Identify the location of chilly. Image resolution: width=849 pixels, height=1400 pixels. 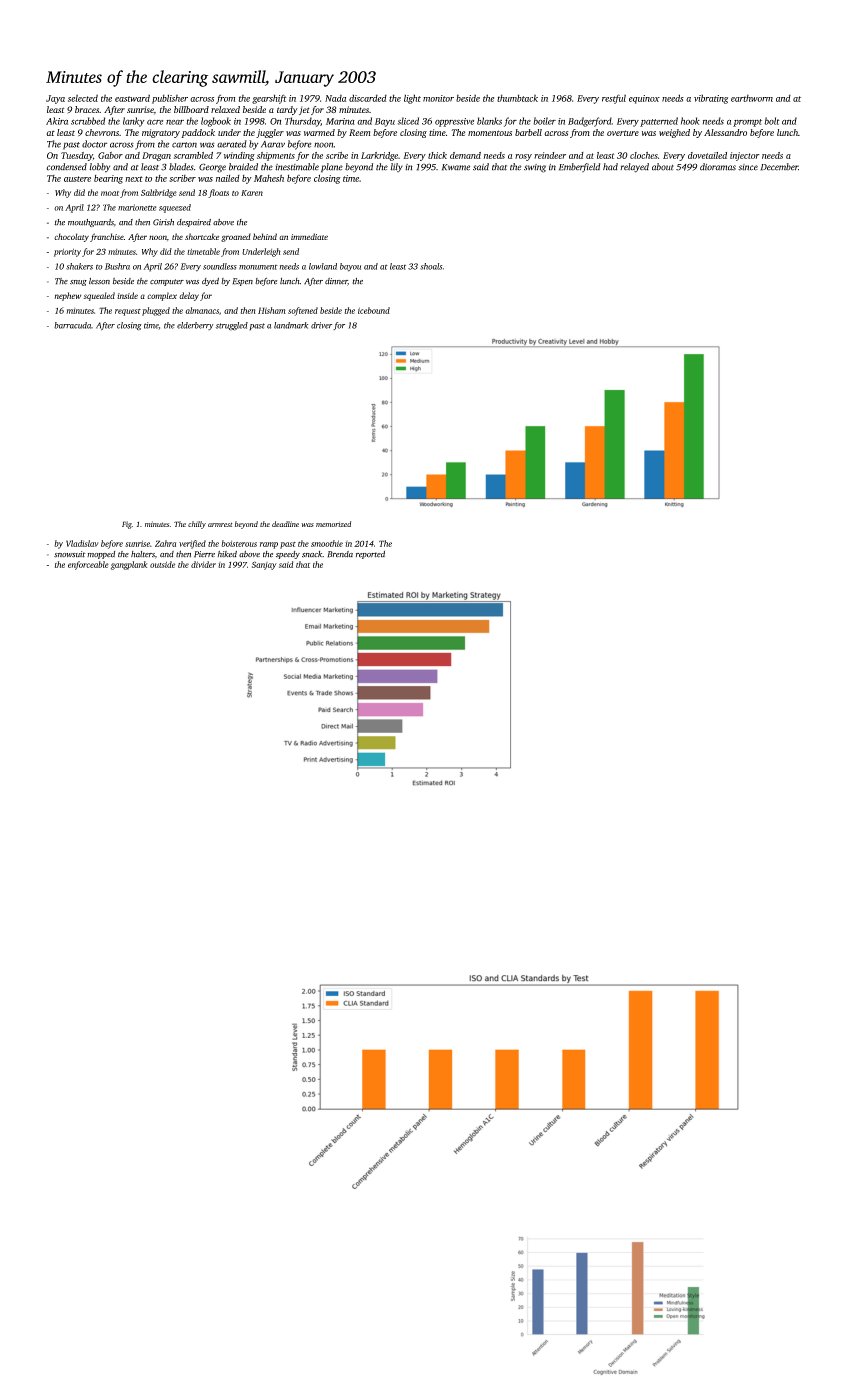
(197, 525).
